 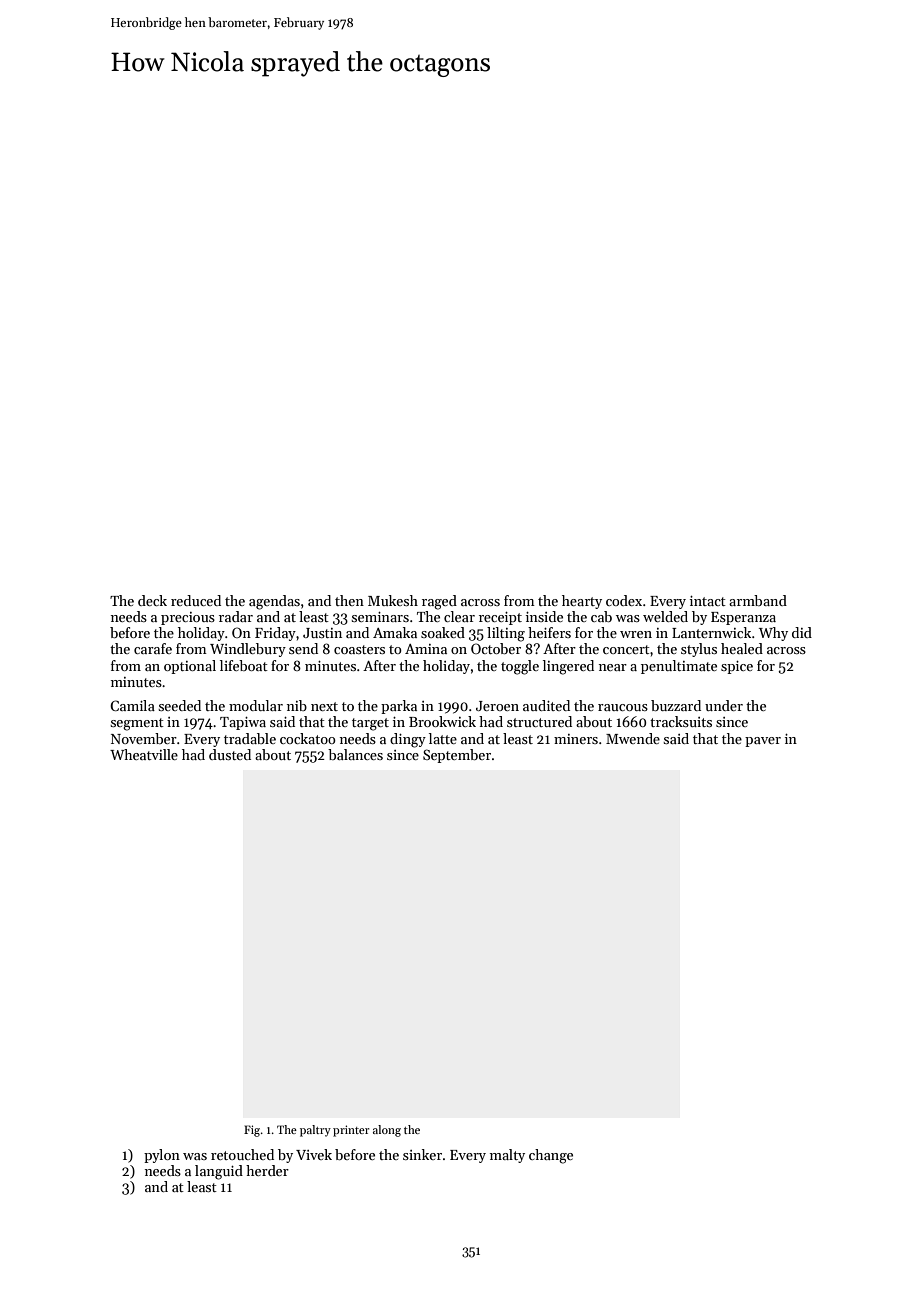 What do you see at coordinates (153, 648) in the screenshot?
I see `carafe` at bounding box center [153, 648].
